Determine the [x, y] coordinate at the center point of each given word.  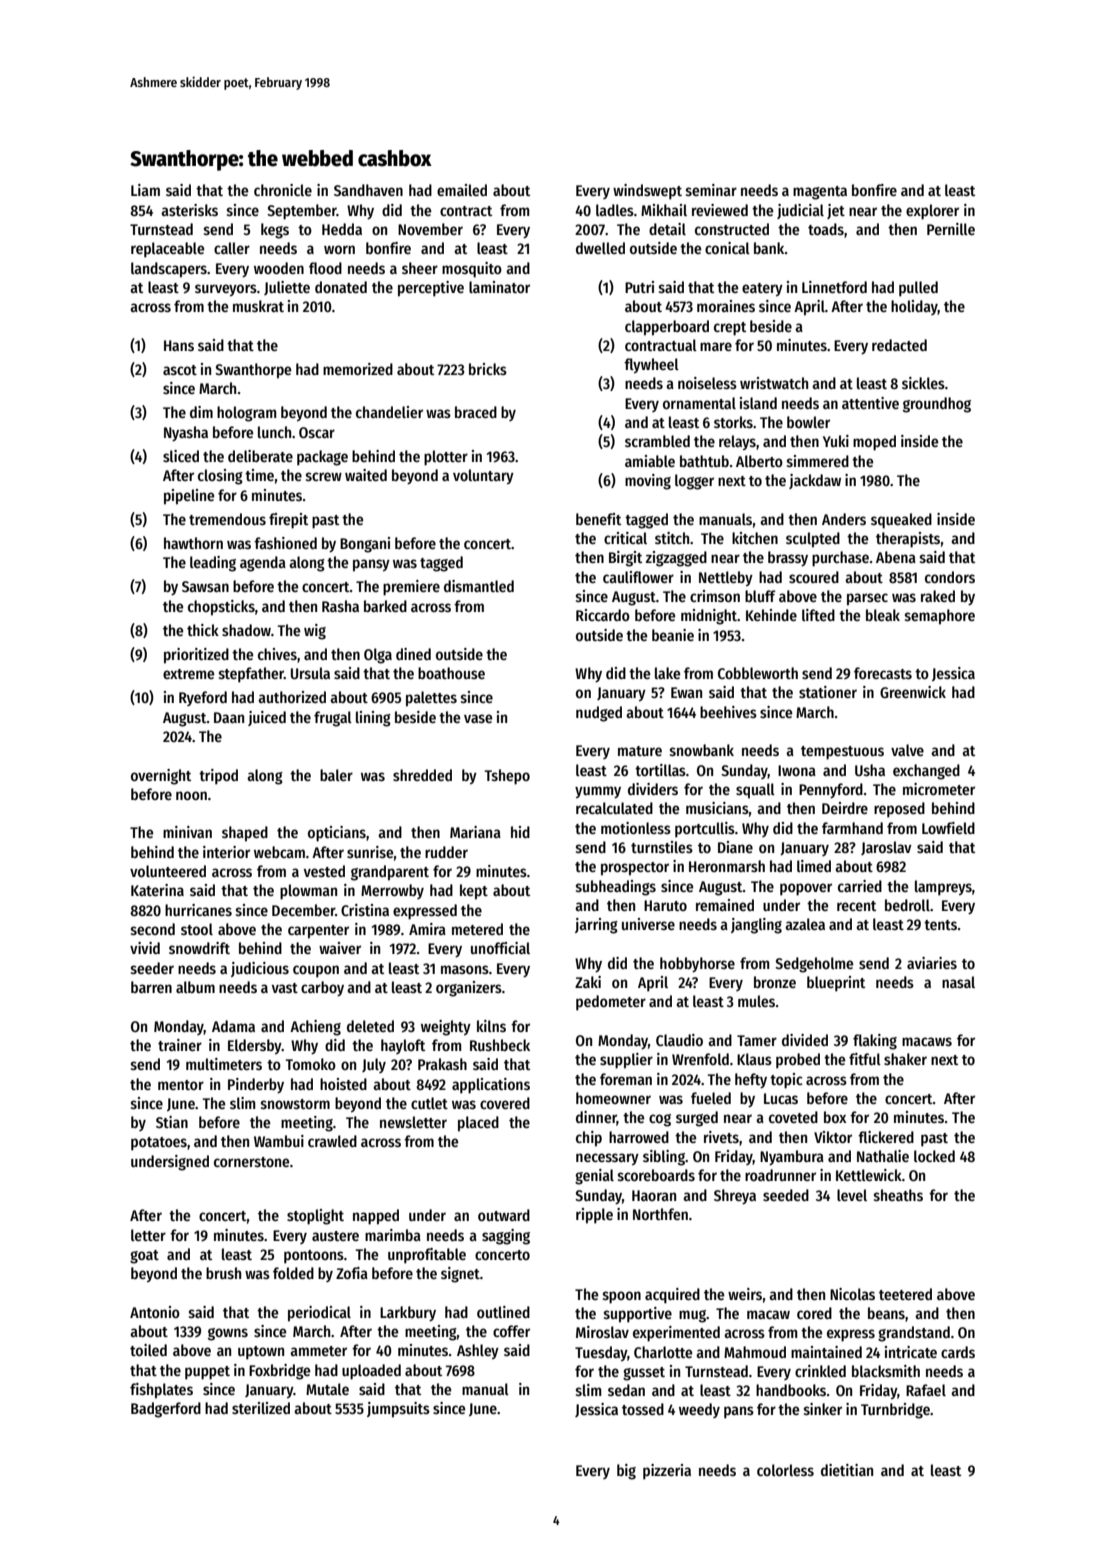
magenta [820, 193]
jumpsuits [398, 1410]
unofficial [500, 948]
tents [940, 925]
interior [226, 852]
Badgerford [166, 1410]
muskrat [258, 306]
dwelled [600, 248]
